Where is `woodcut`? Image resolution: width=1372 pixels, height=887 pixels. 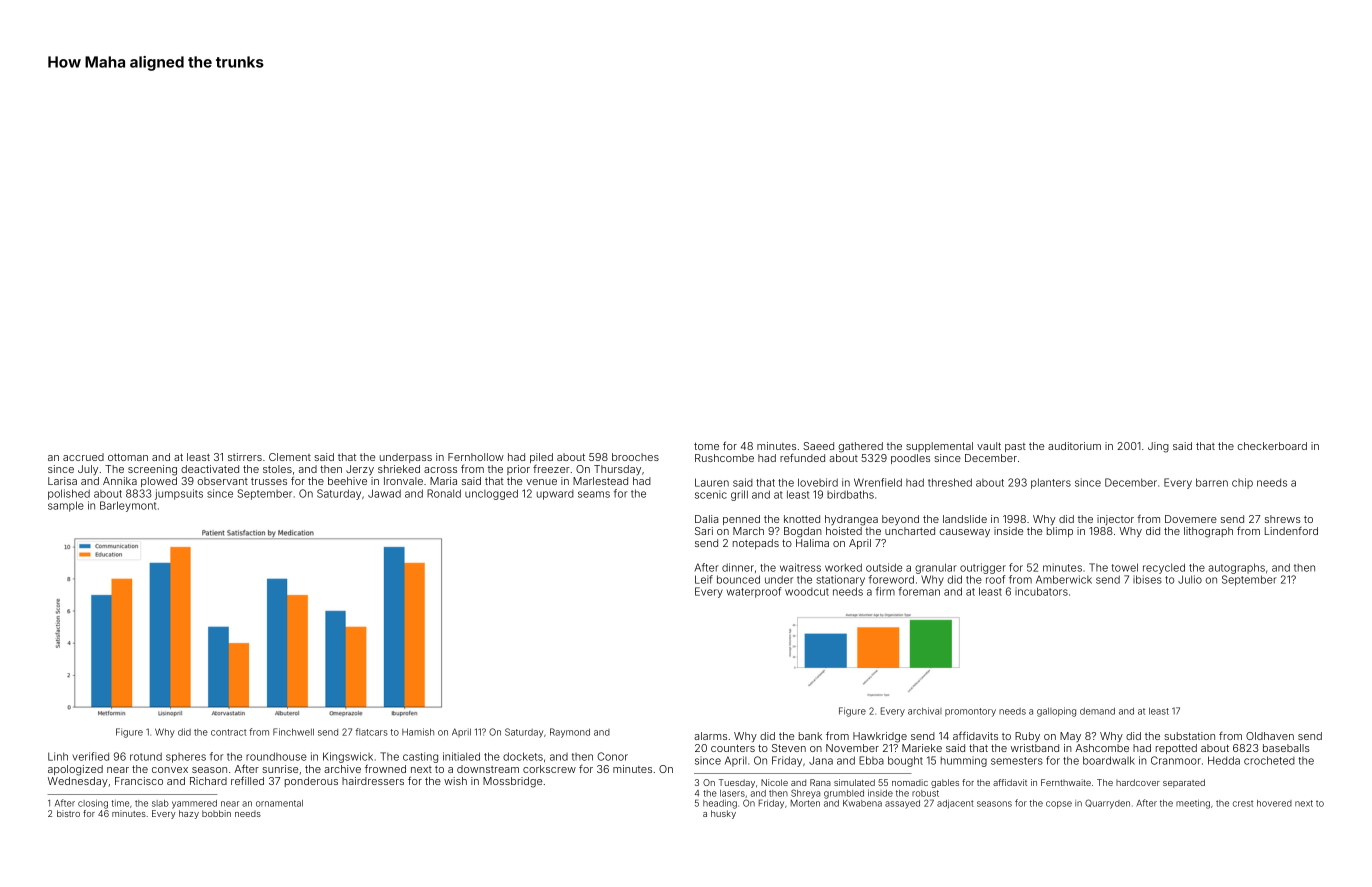 woodcut is located at coordinates (807, 592).
